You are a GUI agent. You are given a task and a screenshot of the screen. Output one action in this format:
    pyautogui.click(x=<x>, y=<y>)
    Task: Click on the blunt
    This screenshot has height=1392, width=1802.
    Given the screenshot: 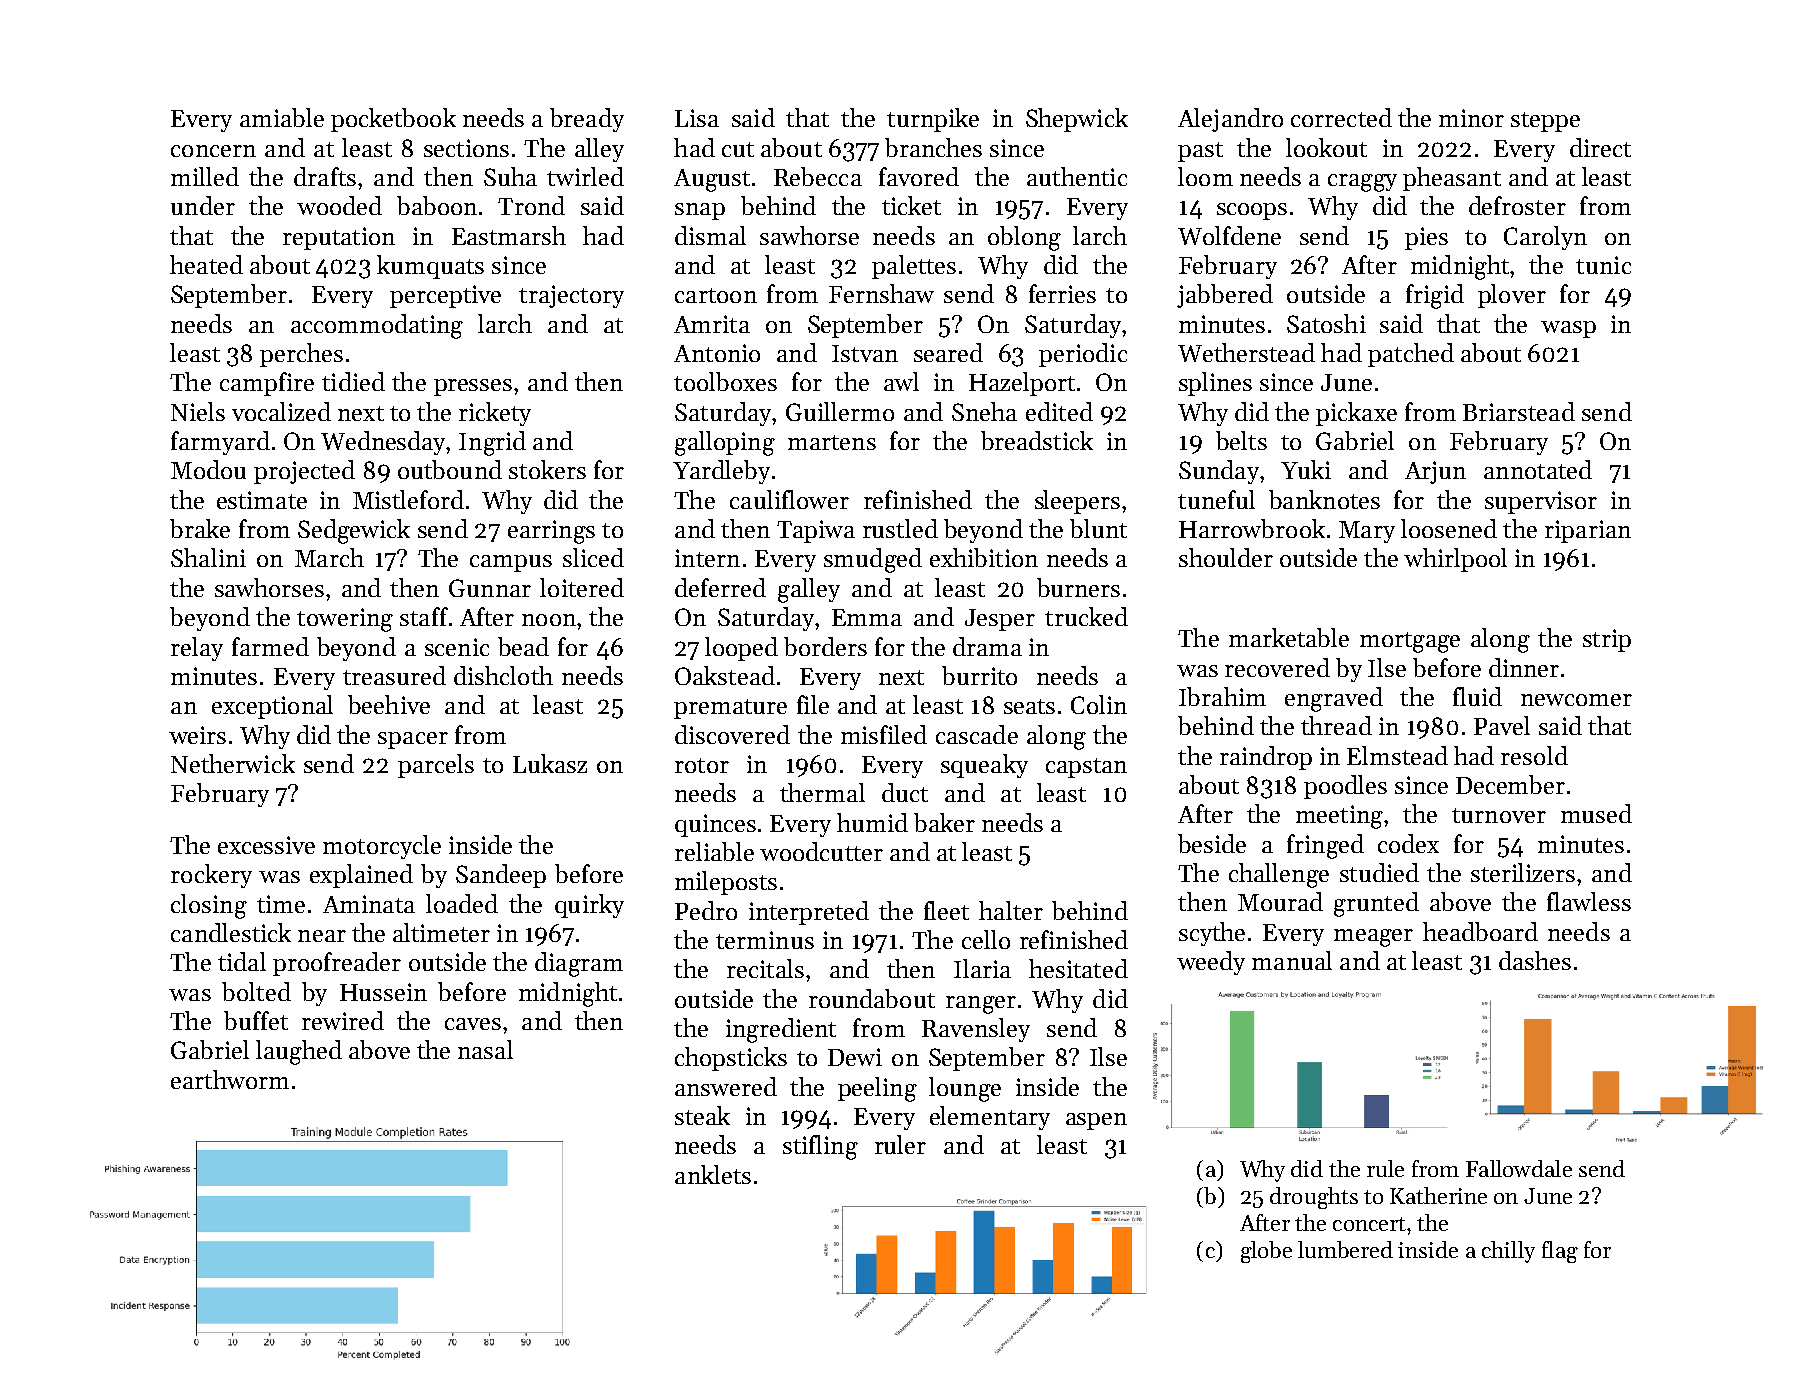 What is the action you would take?
    pyautogui.click(x=1098, y=528)
